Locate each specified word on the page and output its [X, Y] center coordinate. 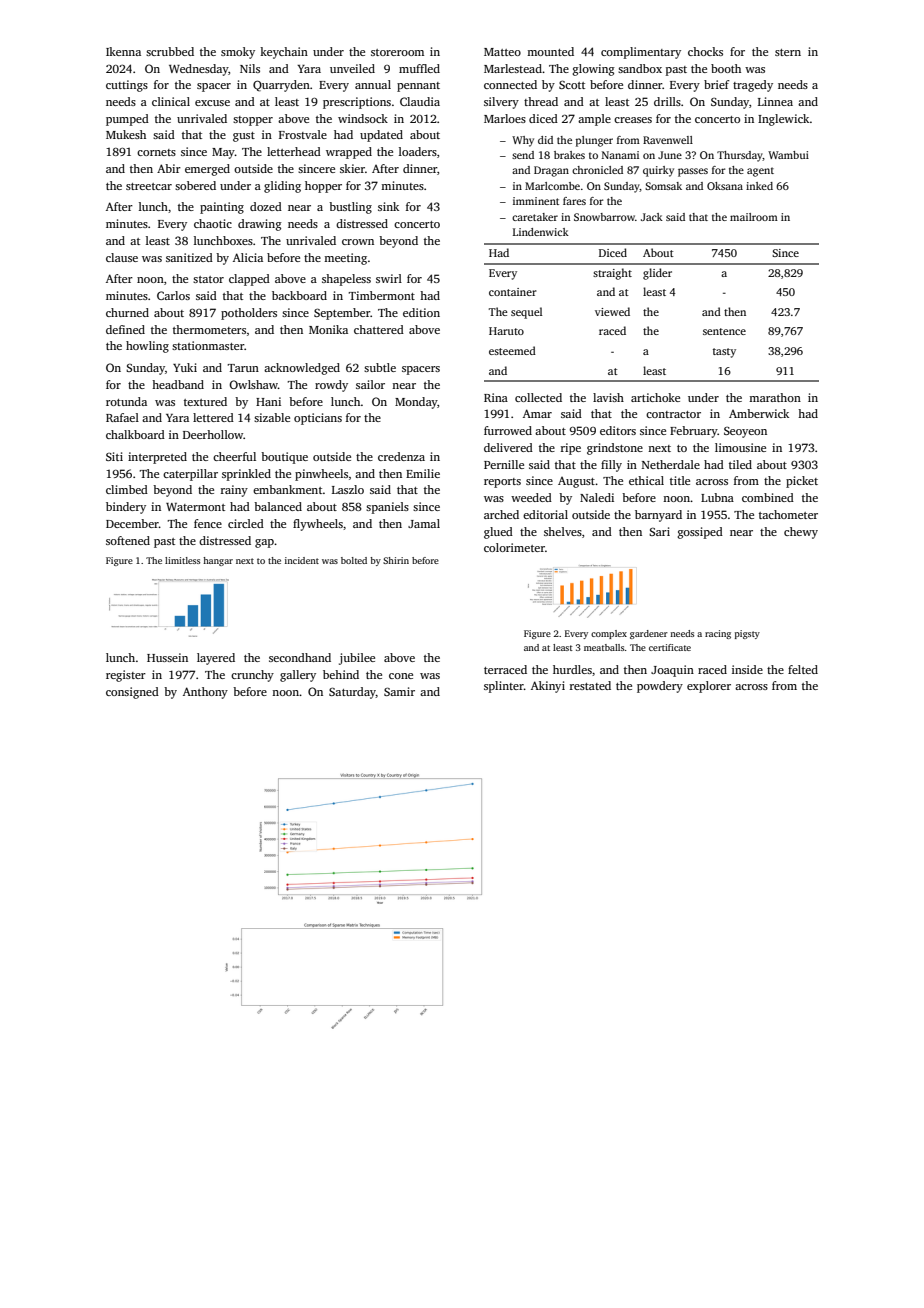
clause [122, 257]
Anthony [205, 693]
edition [421, 312]
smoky [238, 53]
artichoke [655, 397]
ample [594, 120]
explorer [709, 687]
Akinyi [548, 687]
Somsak [663, 186]
